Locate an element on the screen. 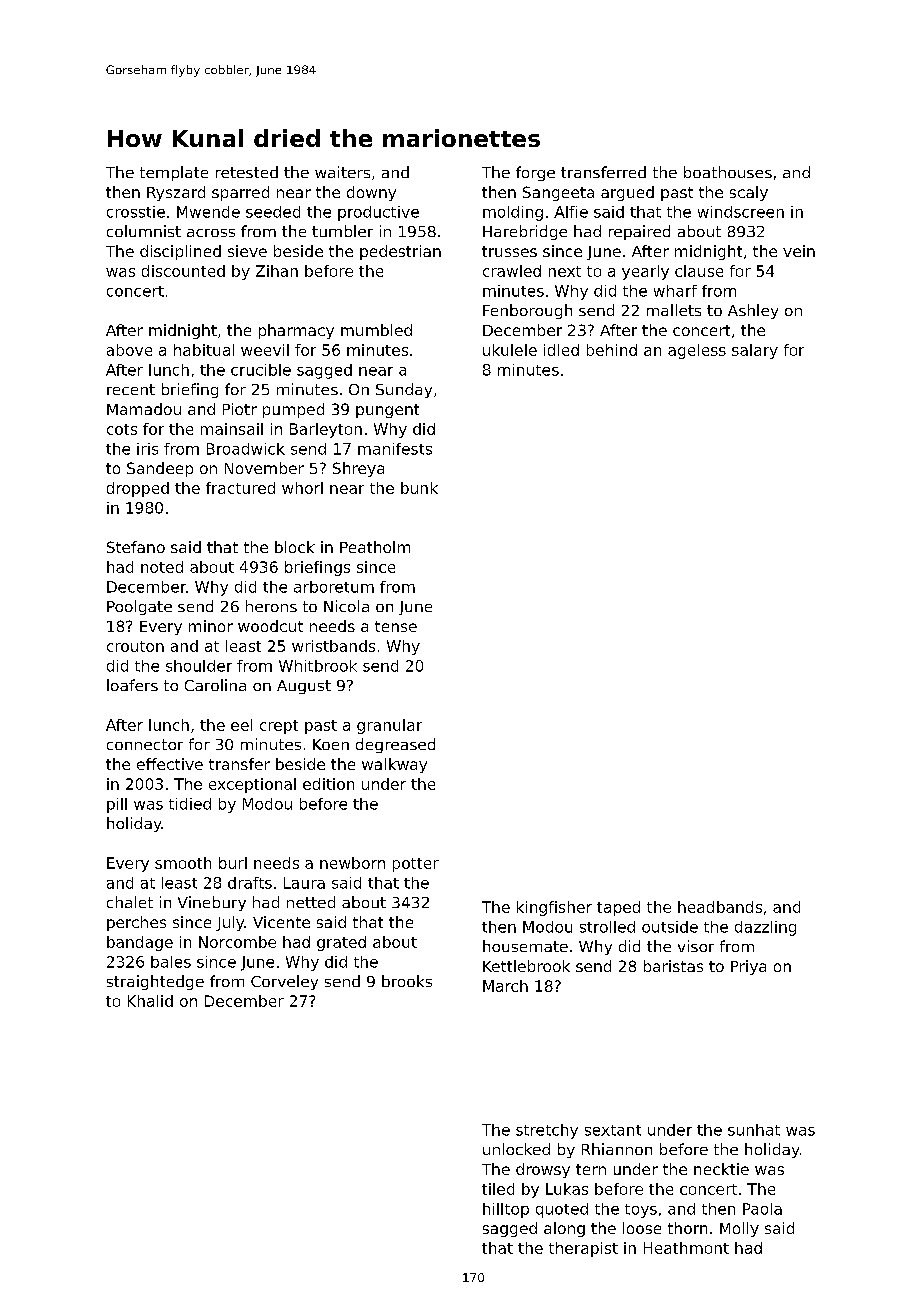 The height and width of the screenshot is (1308, 924). edition is located at coordinates (328, 784).
